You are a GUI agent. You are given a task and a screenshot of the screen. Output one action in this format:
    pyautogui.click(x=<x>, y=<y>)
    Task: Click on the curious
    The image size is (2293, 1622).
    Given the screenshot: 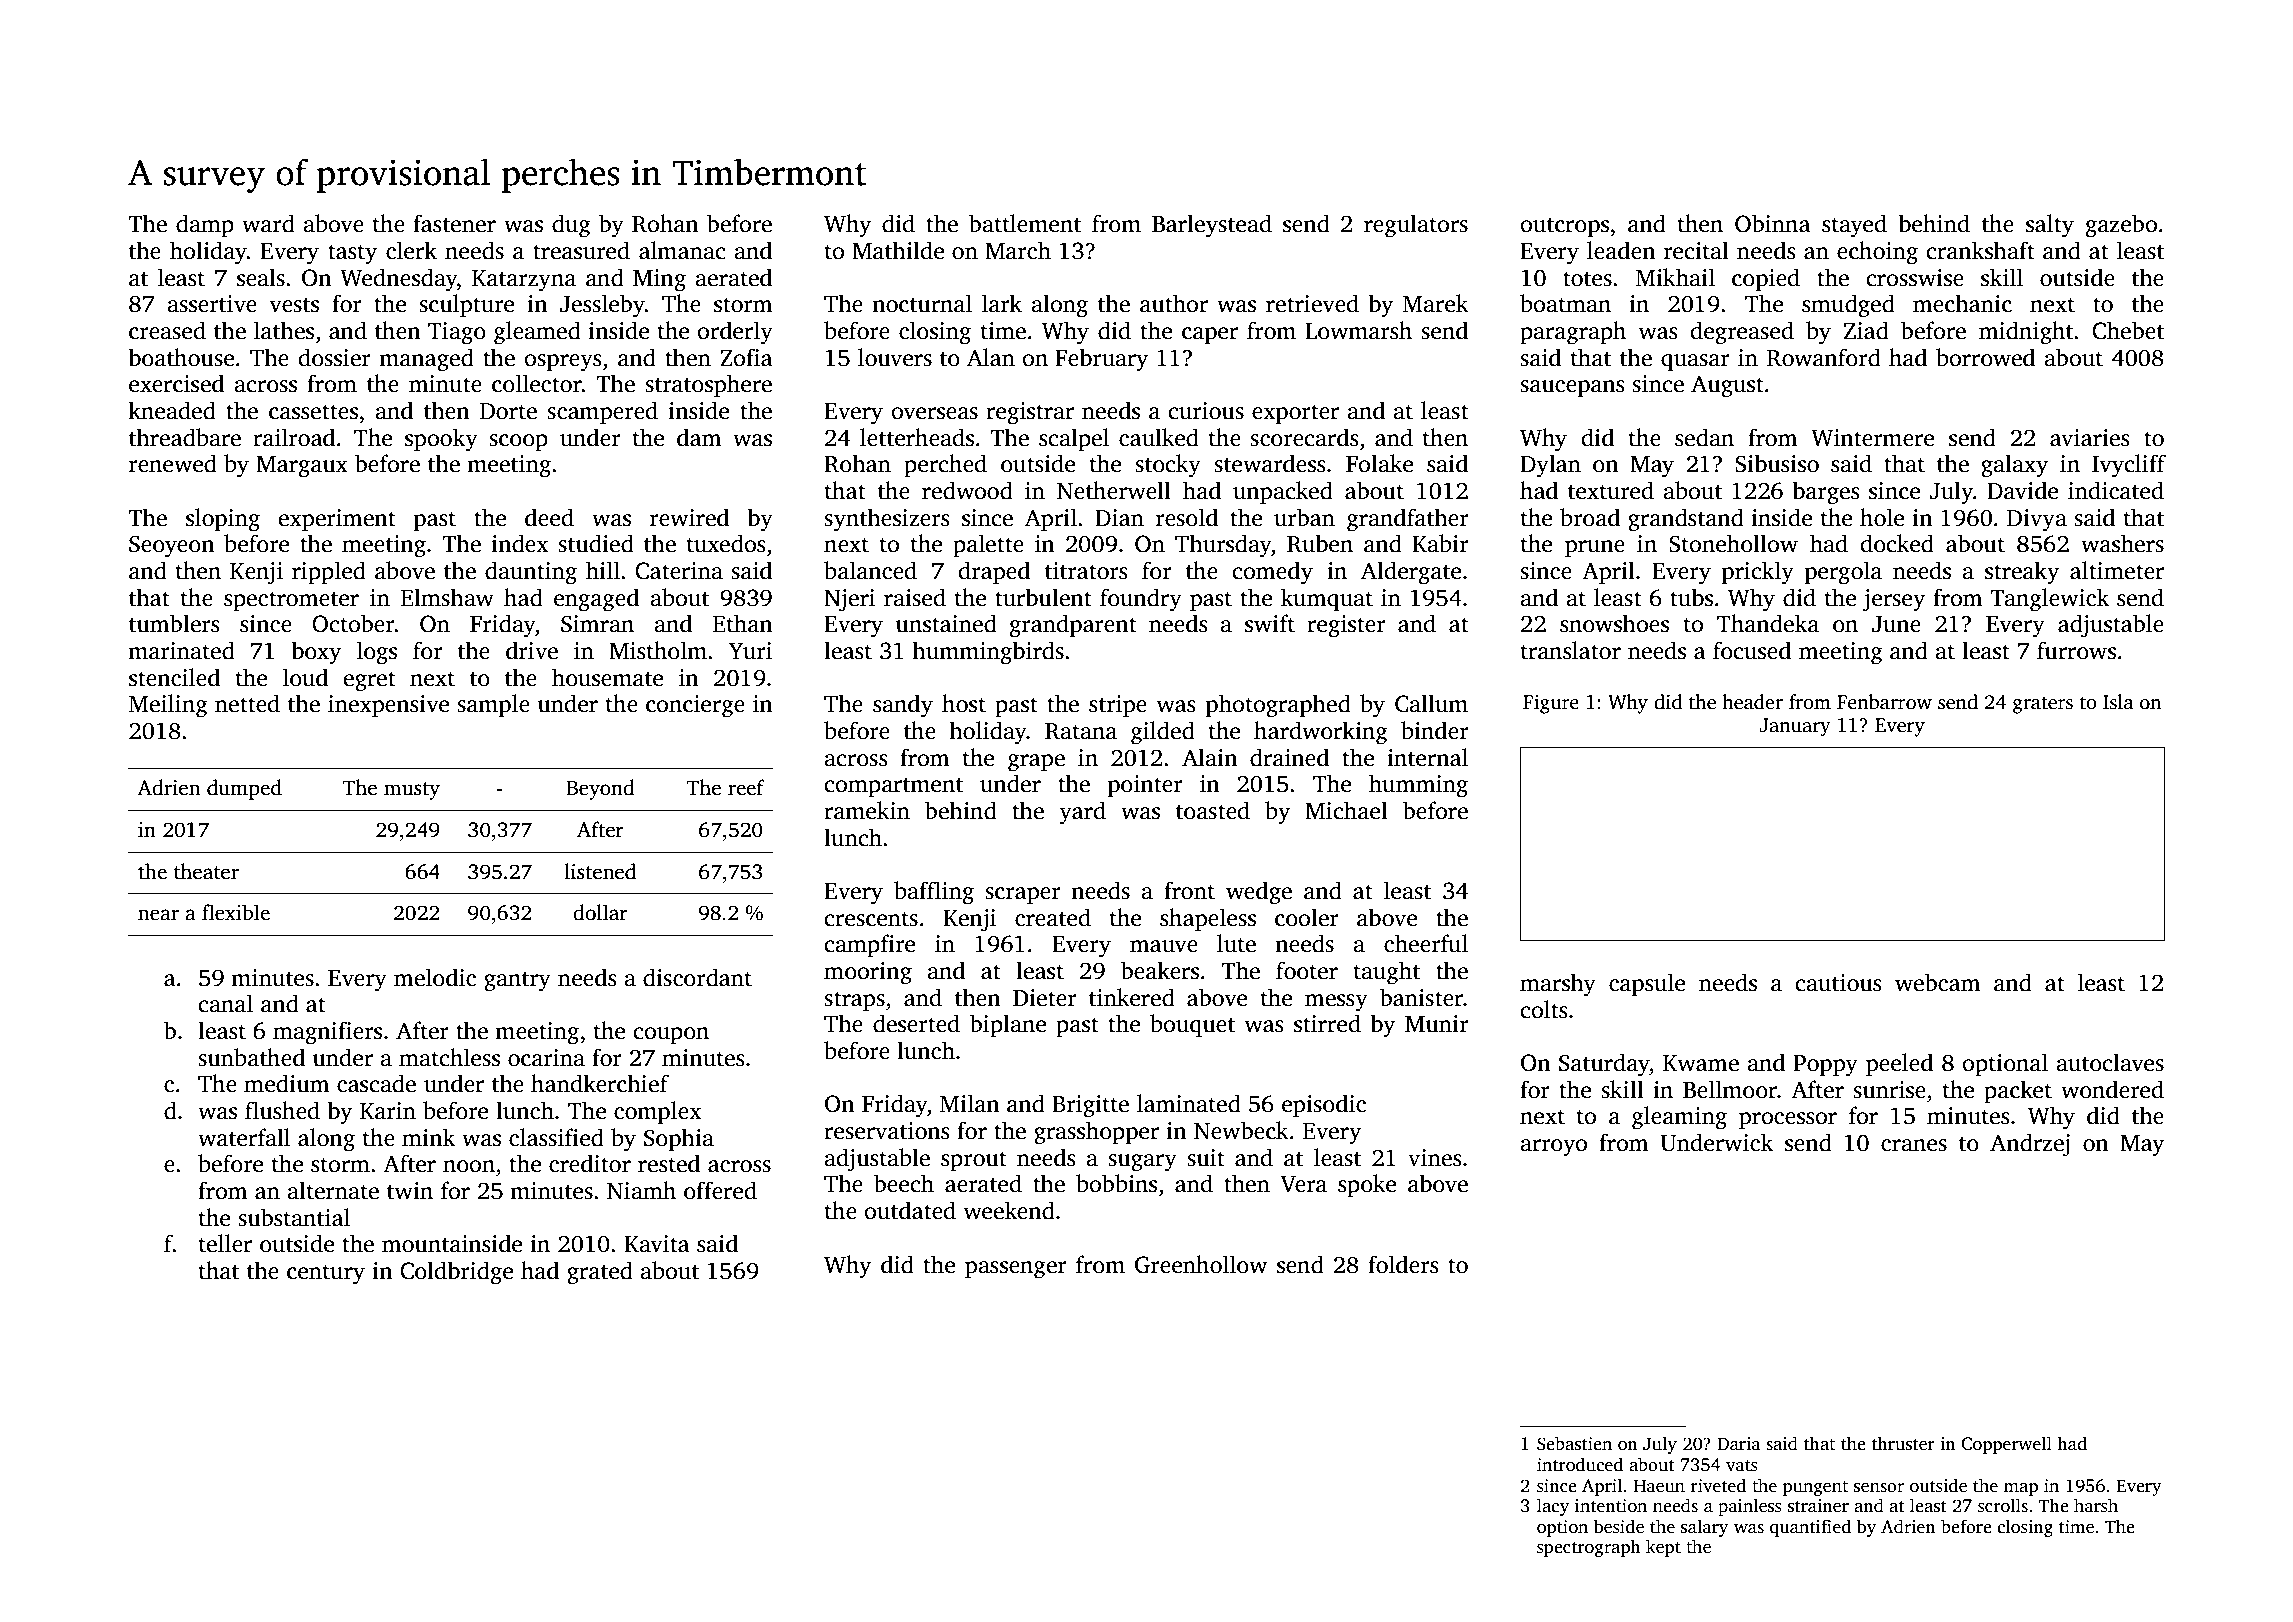 What is the action you would take?
    pyautogui.click(x=1206, y=411)
